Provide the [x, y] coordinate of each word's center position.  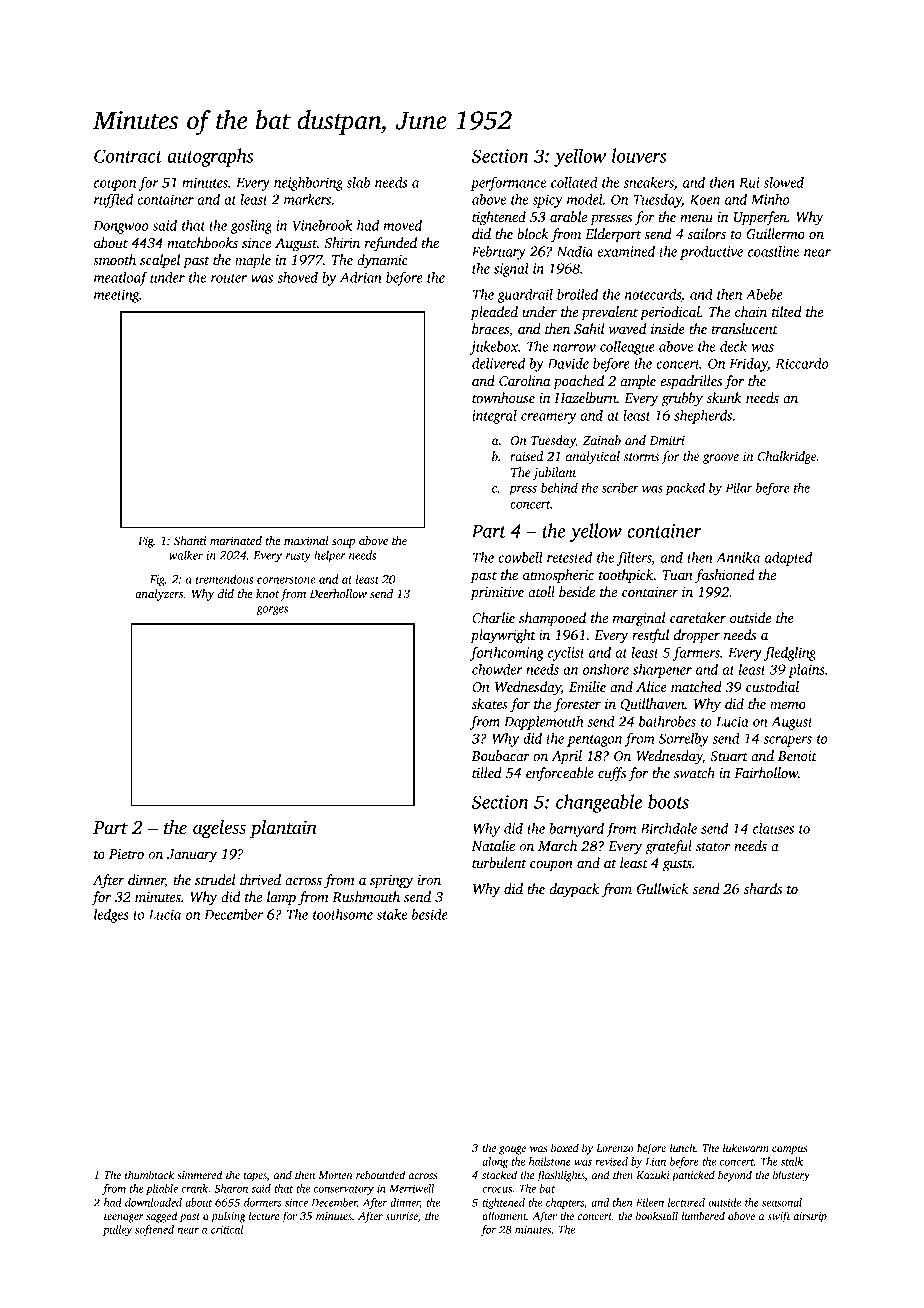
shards [763, 888]
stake [392, 914]
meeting [117, 296]
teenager [123, 1218]
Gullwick [662, 888]
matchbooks [202, 242]
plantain [283, 829]
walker [186, 555]
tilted [786, 311]
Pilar [739, 487]
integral [494, 417]
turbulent [499, 862]
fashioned [724, 576]
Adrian [361, 277]
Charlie [493, 617]
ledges [111, 916]
